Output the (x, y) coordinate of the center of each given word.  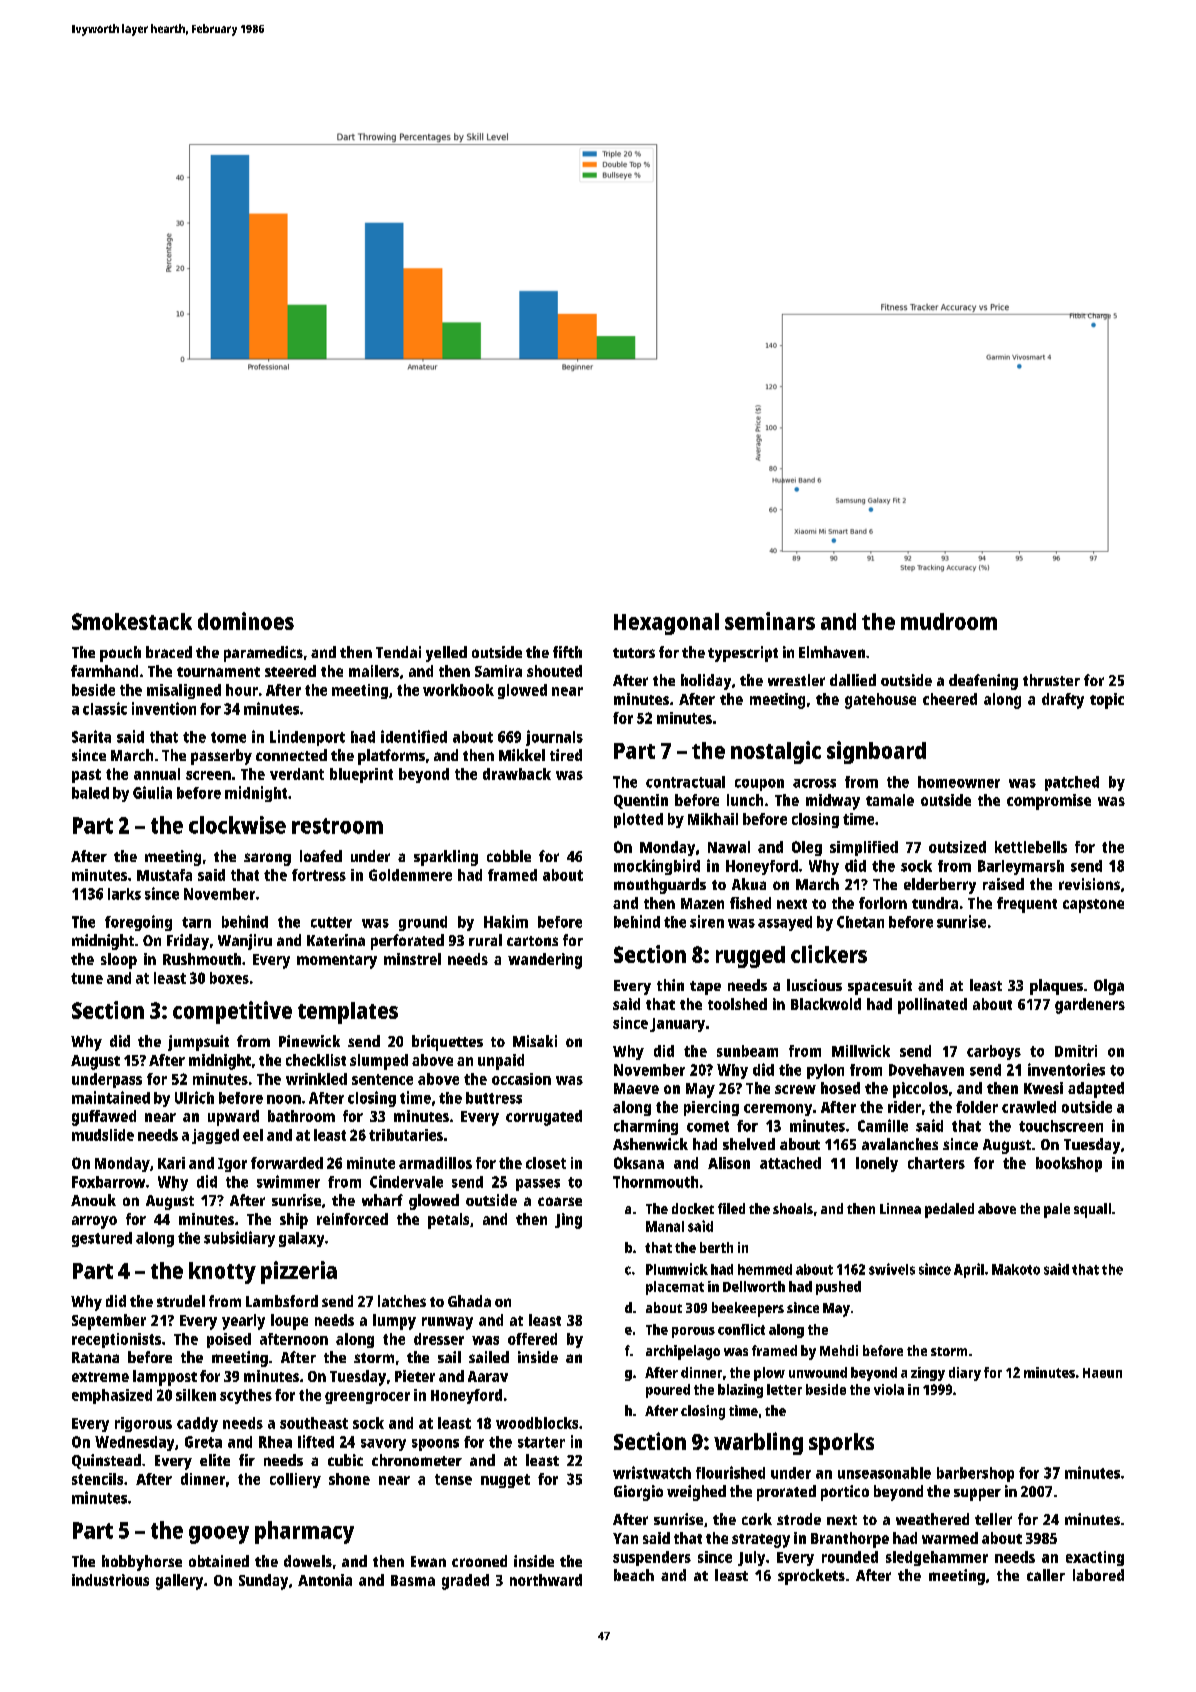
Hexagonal (666, 624)
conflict (741, 1329)
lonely (877, 1164)
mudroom (949, 621)
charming (646, 1127)
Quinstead (106, 1461)
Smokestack (132, 621)
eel (253, 1135)
